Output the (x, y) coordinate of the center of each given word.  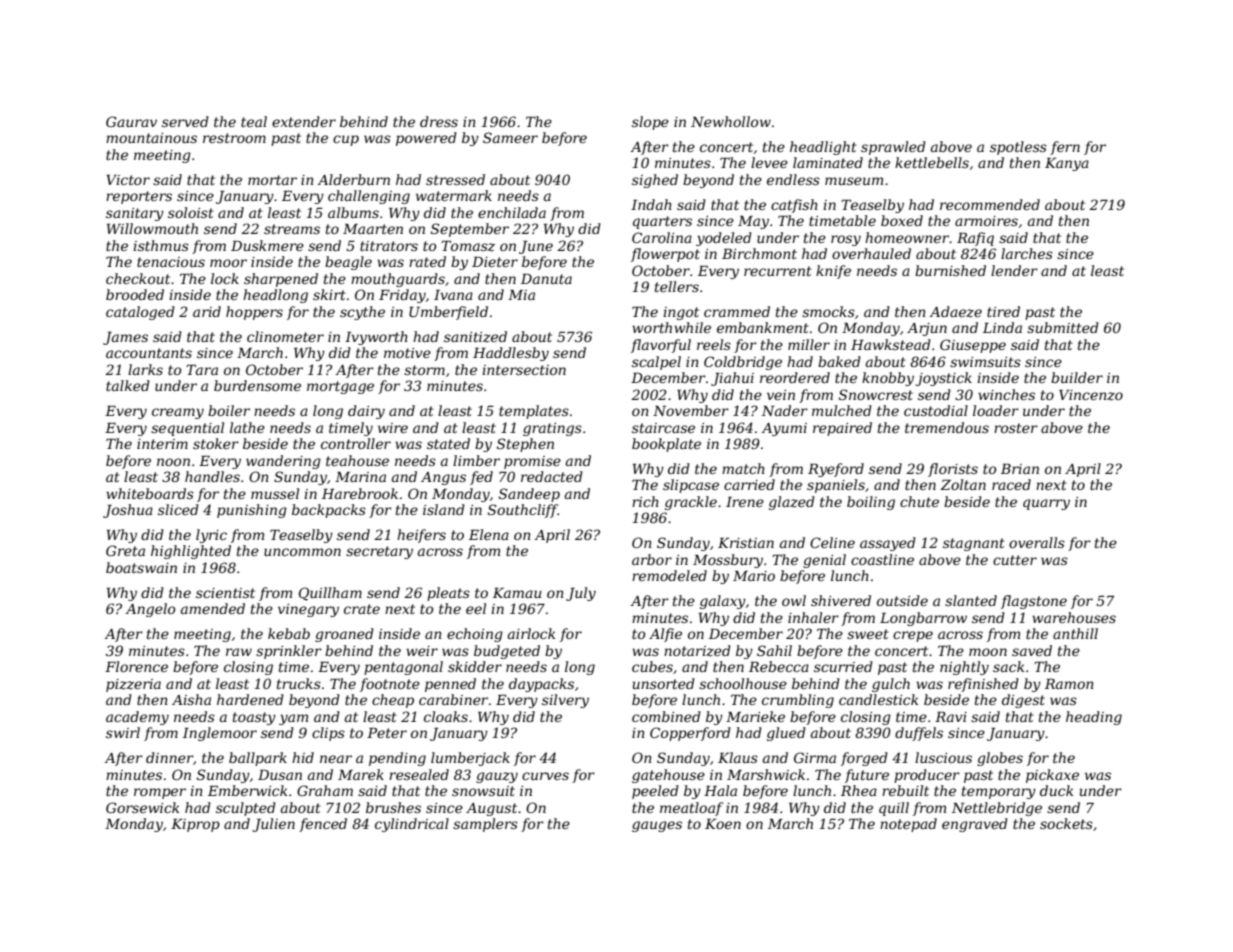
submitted (1063, 327)
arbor (652, 559)
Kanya (1067, 164)
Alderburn (353, 179)
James (125, 338)
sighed (655, 181)
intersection (524, 370)
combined (666, 716)
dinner (169, 757)
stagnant (974, 544)
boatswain (141, 567)
